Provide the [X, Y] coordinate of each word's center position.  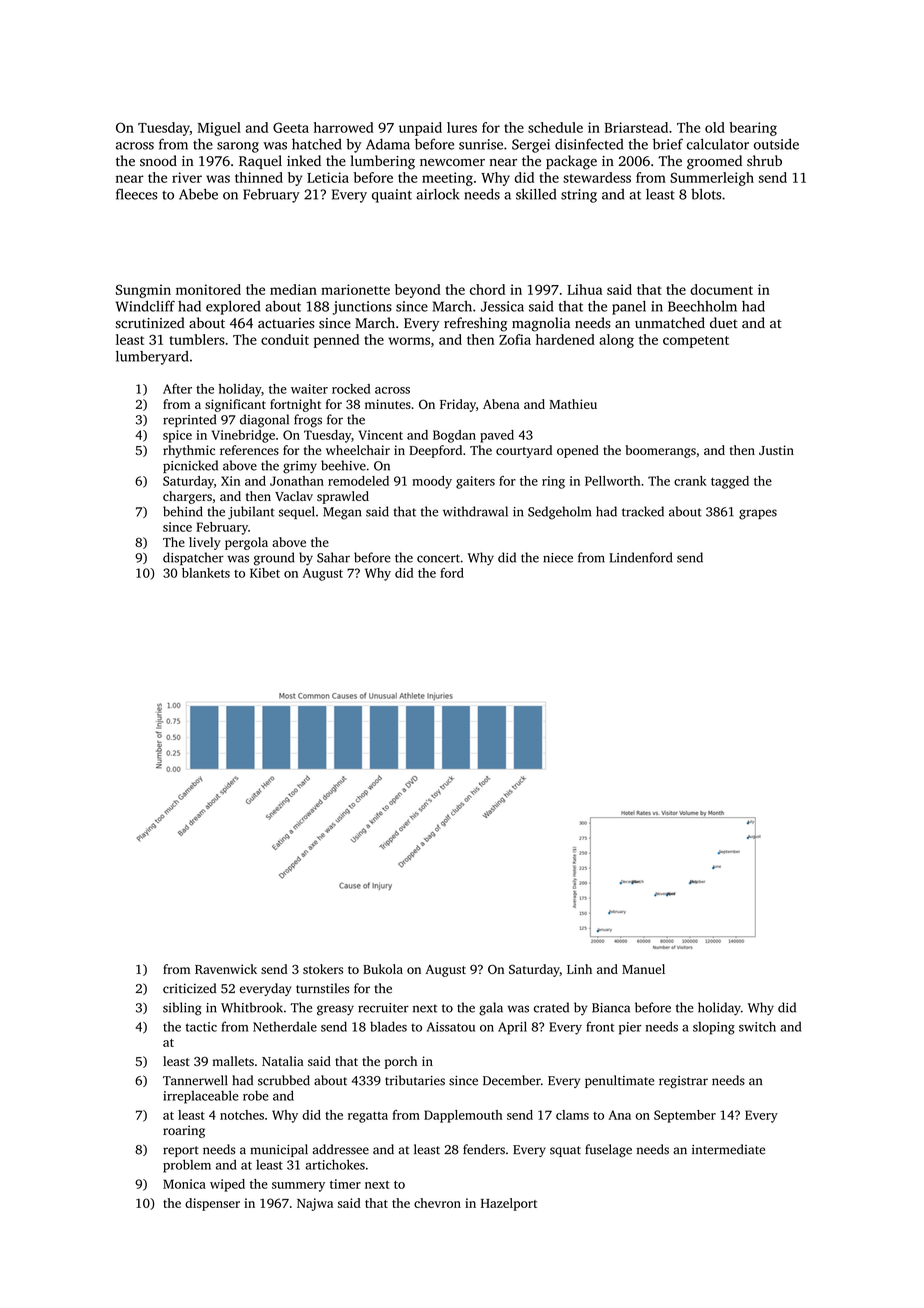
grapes [758, 514]
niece [558, 558]
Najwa [315, 1204]
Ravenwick [226, 969]
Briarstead [636, 127]
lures [462, 127]
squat [565, 1151]
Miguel [219, 129]
